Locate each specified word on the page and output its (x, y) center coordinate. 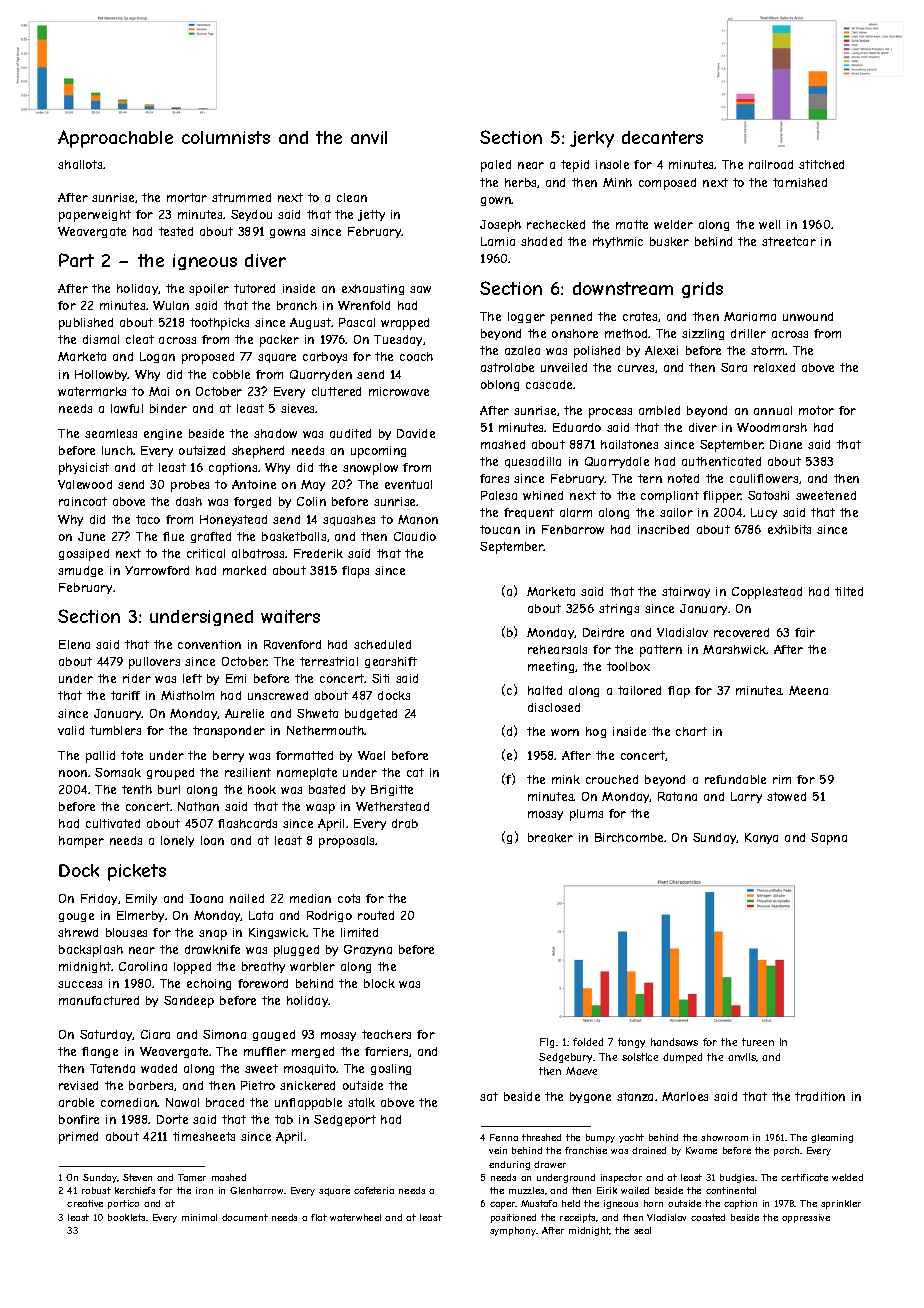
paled (496, 166)
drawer (550, 1164)
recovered (741, 632)
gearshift (391, 662)
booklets (126, 1217)
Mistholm (187, 695)
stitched (821, 164)
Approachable (115, 139)
